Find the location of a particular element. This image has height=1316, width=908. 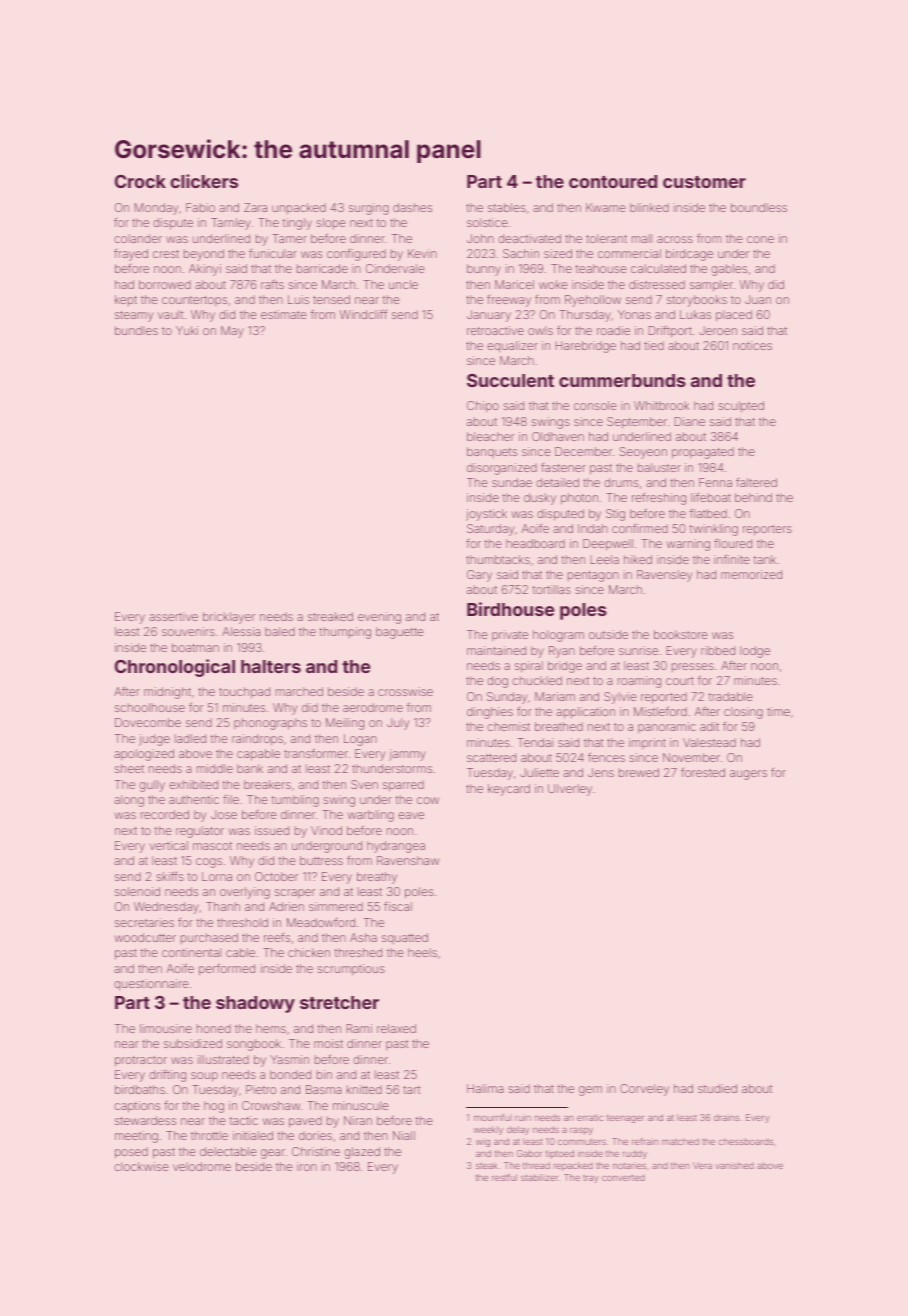

iron is located at coordinates (307, 1166).
